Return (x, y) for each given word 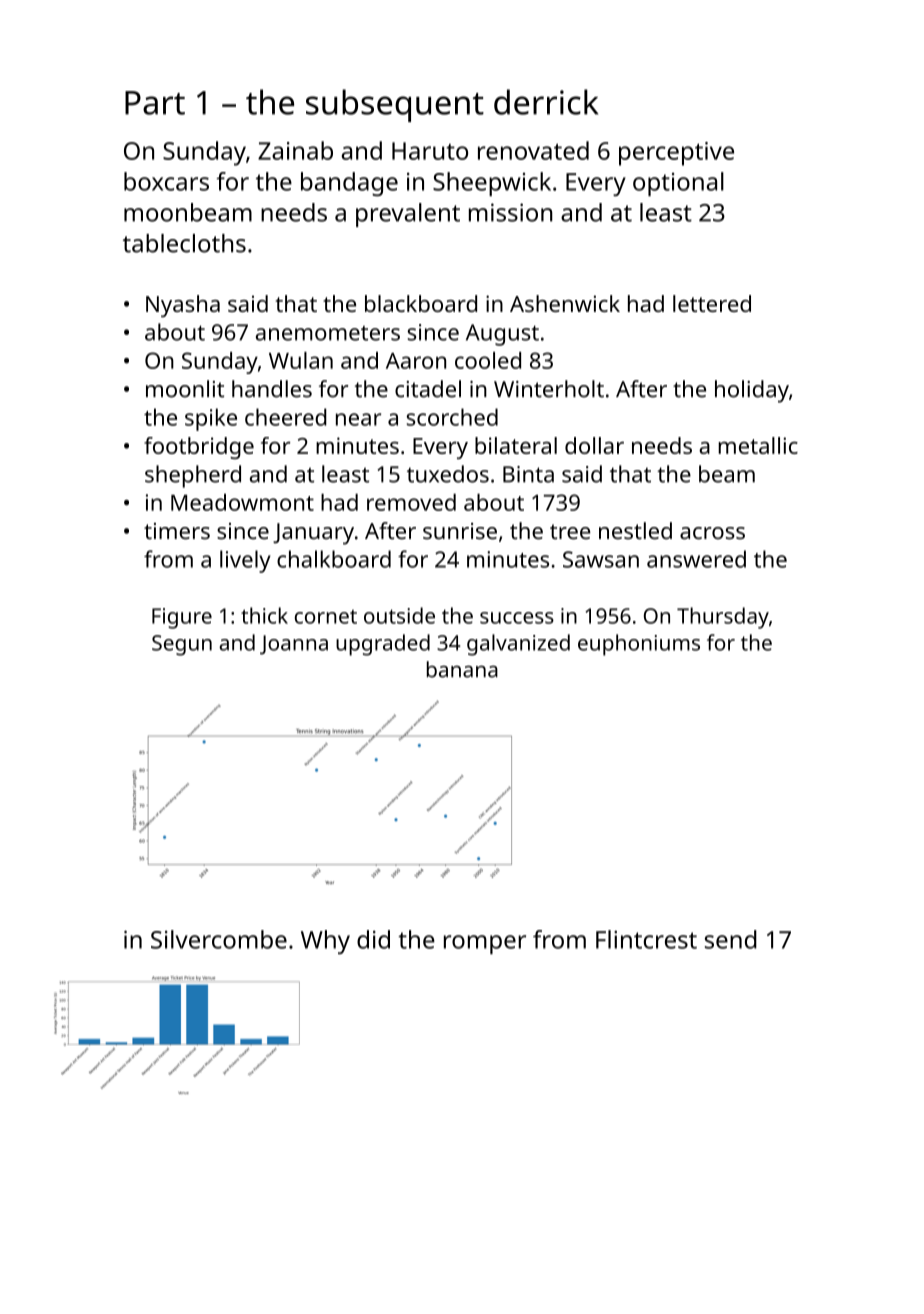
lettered (712, 303)
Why (325, 942)
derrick (546, 102)
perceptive (676, 154)
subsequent (395, 105)
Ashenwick (565, 303)
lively (245, 561)
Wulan (301, 360)
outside (399, 615)
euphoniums (639, 645)
